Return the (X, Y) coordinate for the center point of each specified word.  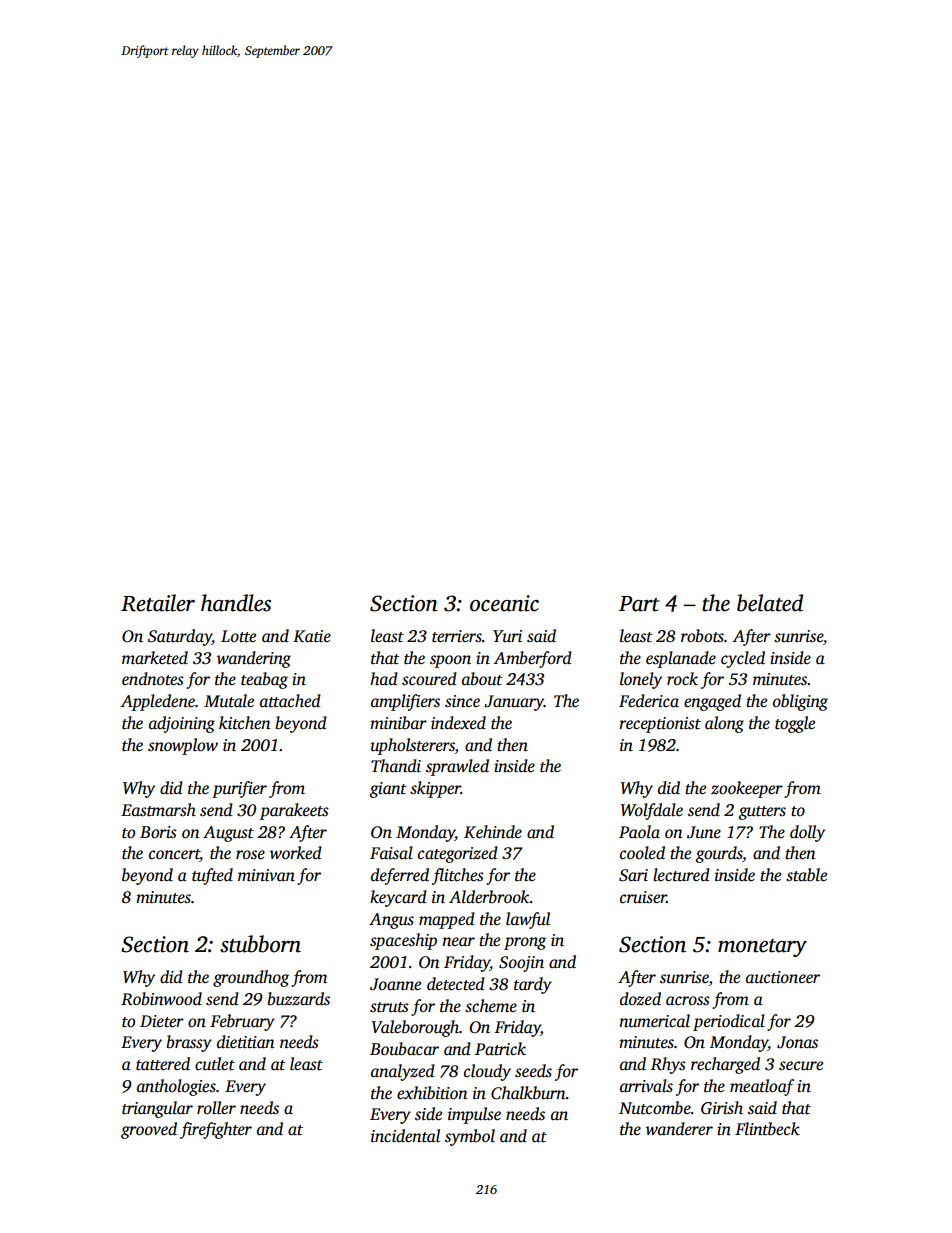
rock (682, 678)
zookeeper (747, 789)
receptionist (660, 725)
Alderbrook (489, 897)
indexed (458, 723)
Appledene (158, 702)
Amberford (533, 659)
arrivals (646, 1086)
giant (388, 790)
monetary (762, 948)
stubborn (260, 944)
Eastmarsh (158, 810)
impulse (474, 1115)
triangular (157, 1109)
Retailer (158, 603)
